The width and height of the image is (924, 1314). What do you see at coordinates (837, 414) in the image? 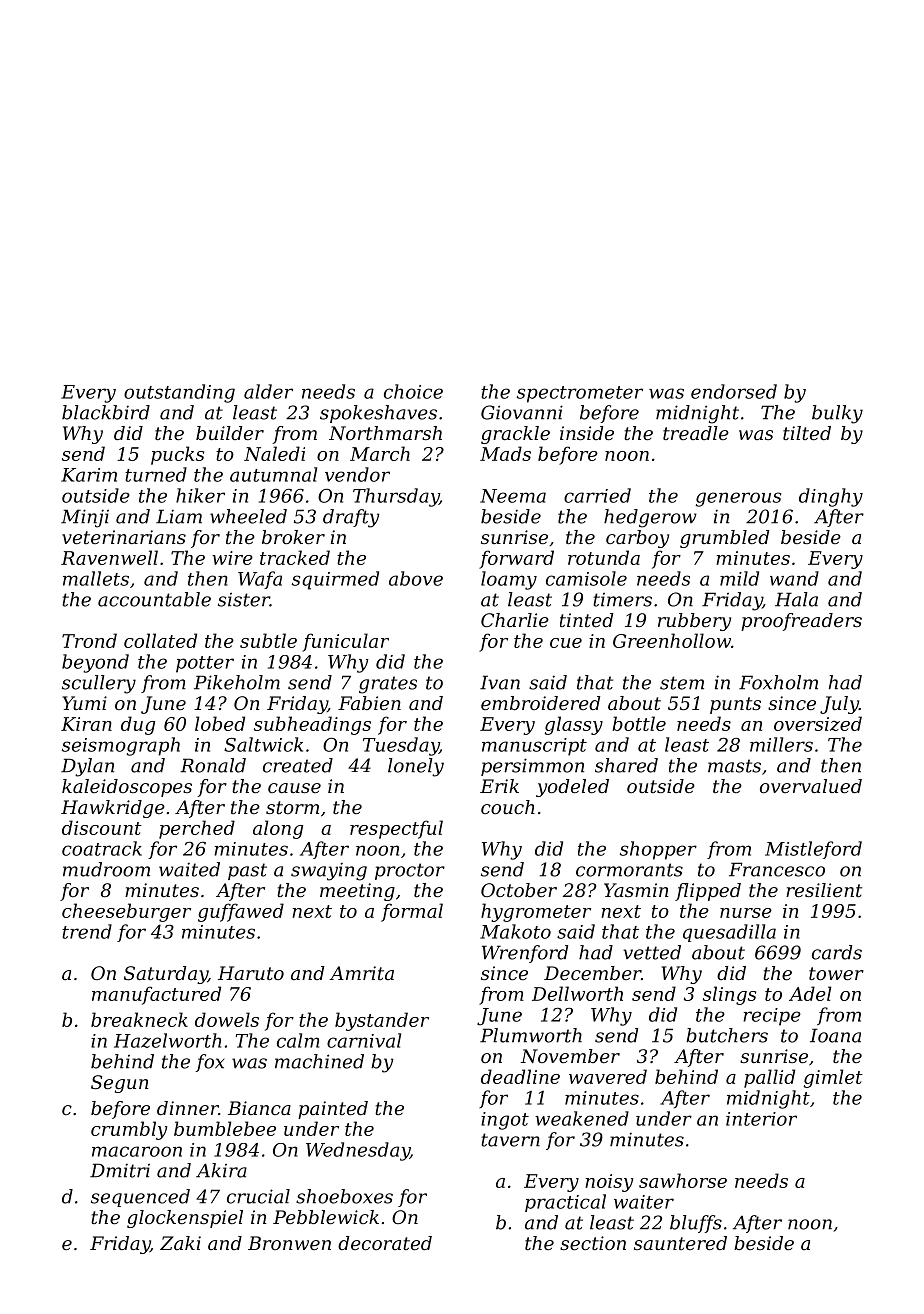
I see `bulky` at bounding box center [837, 414].
